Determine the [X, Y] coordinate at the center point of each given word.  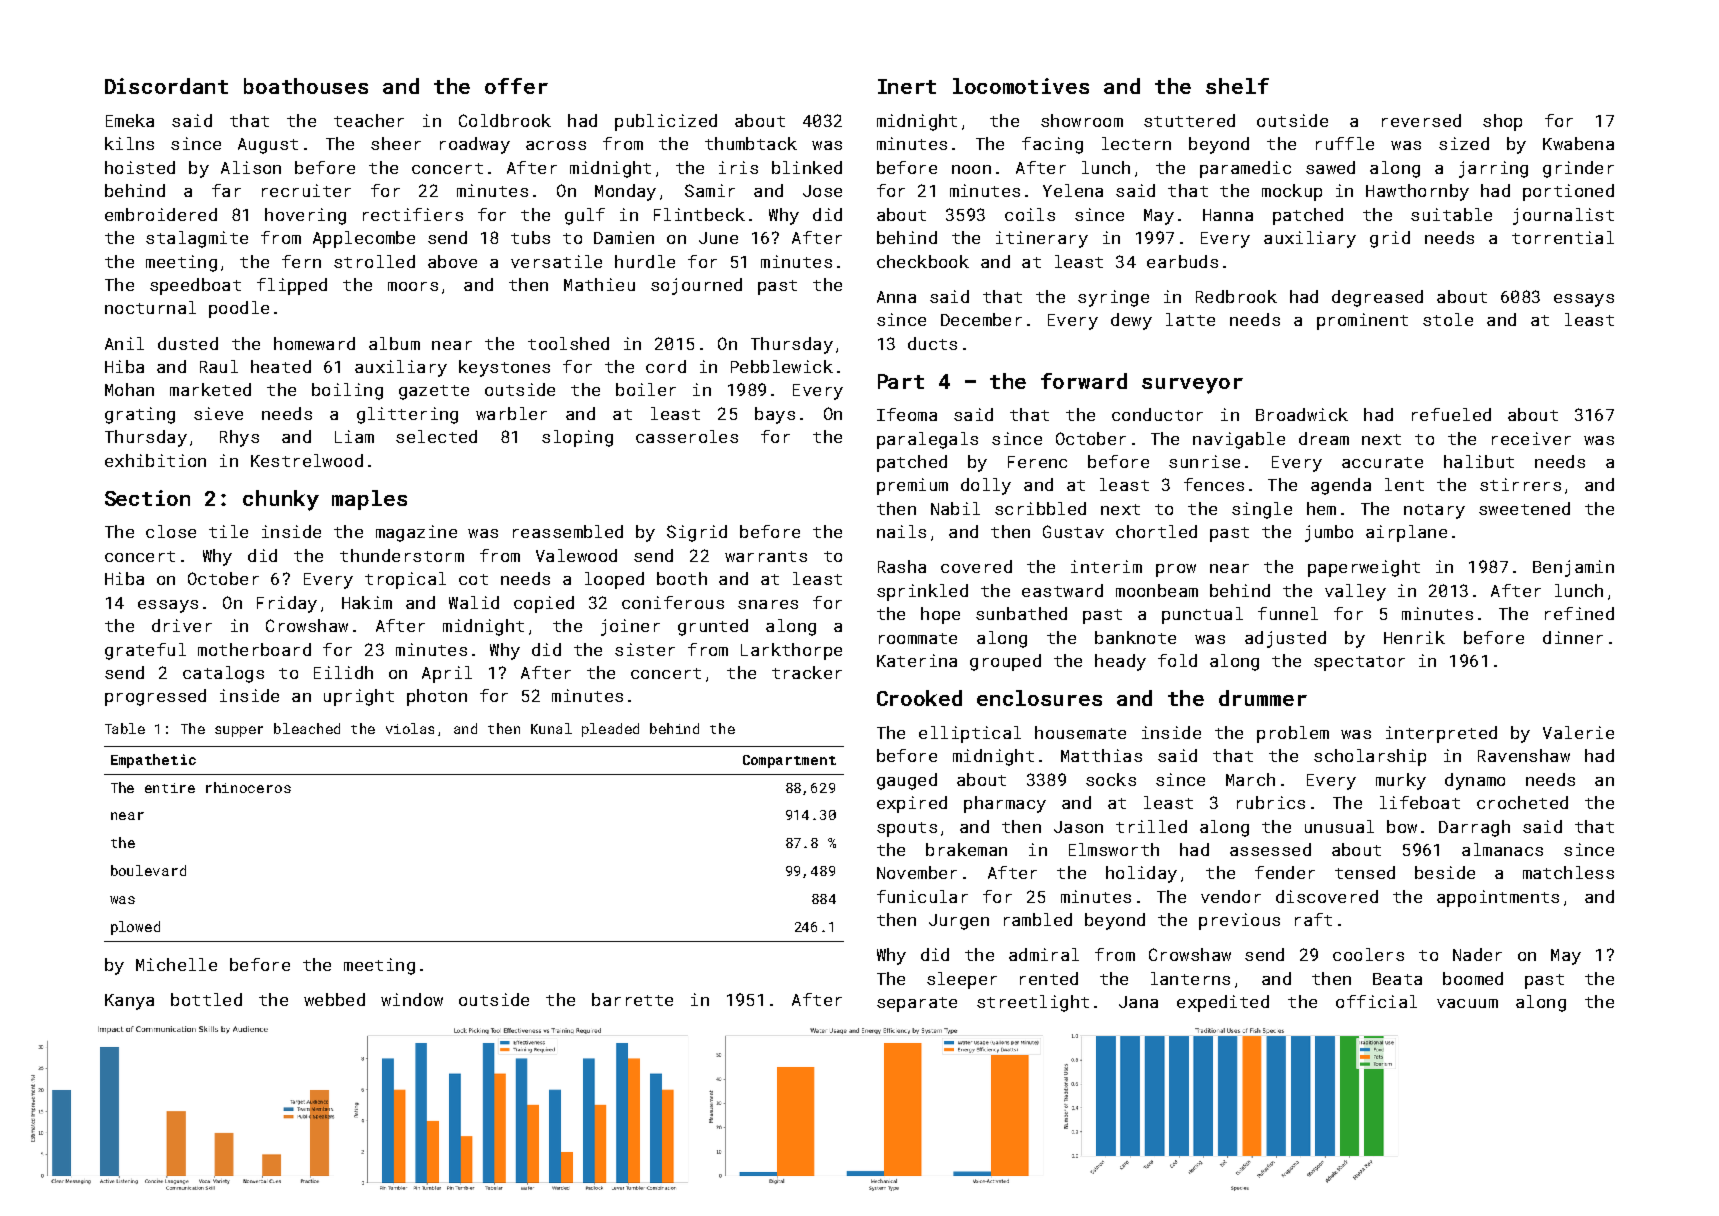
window [412, 999]
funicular [922, 896]
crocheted [1522, 802]
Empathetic [153, 761]
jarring [1493, 169]
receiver [1531, 438]
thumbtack [751, 143]
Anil [124, 343]
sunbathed [1021, 613]
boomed [1473, 978]
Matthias [1101, 755]
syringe [1113, 298]
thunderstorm [402, 555]
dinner [1573, 637]
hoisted [140, 167]
